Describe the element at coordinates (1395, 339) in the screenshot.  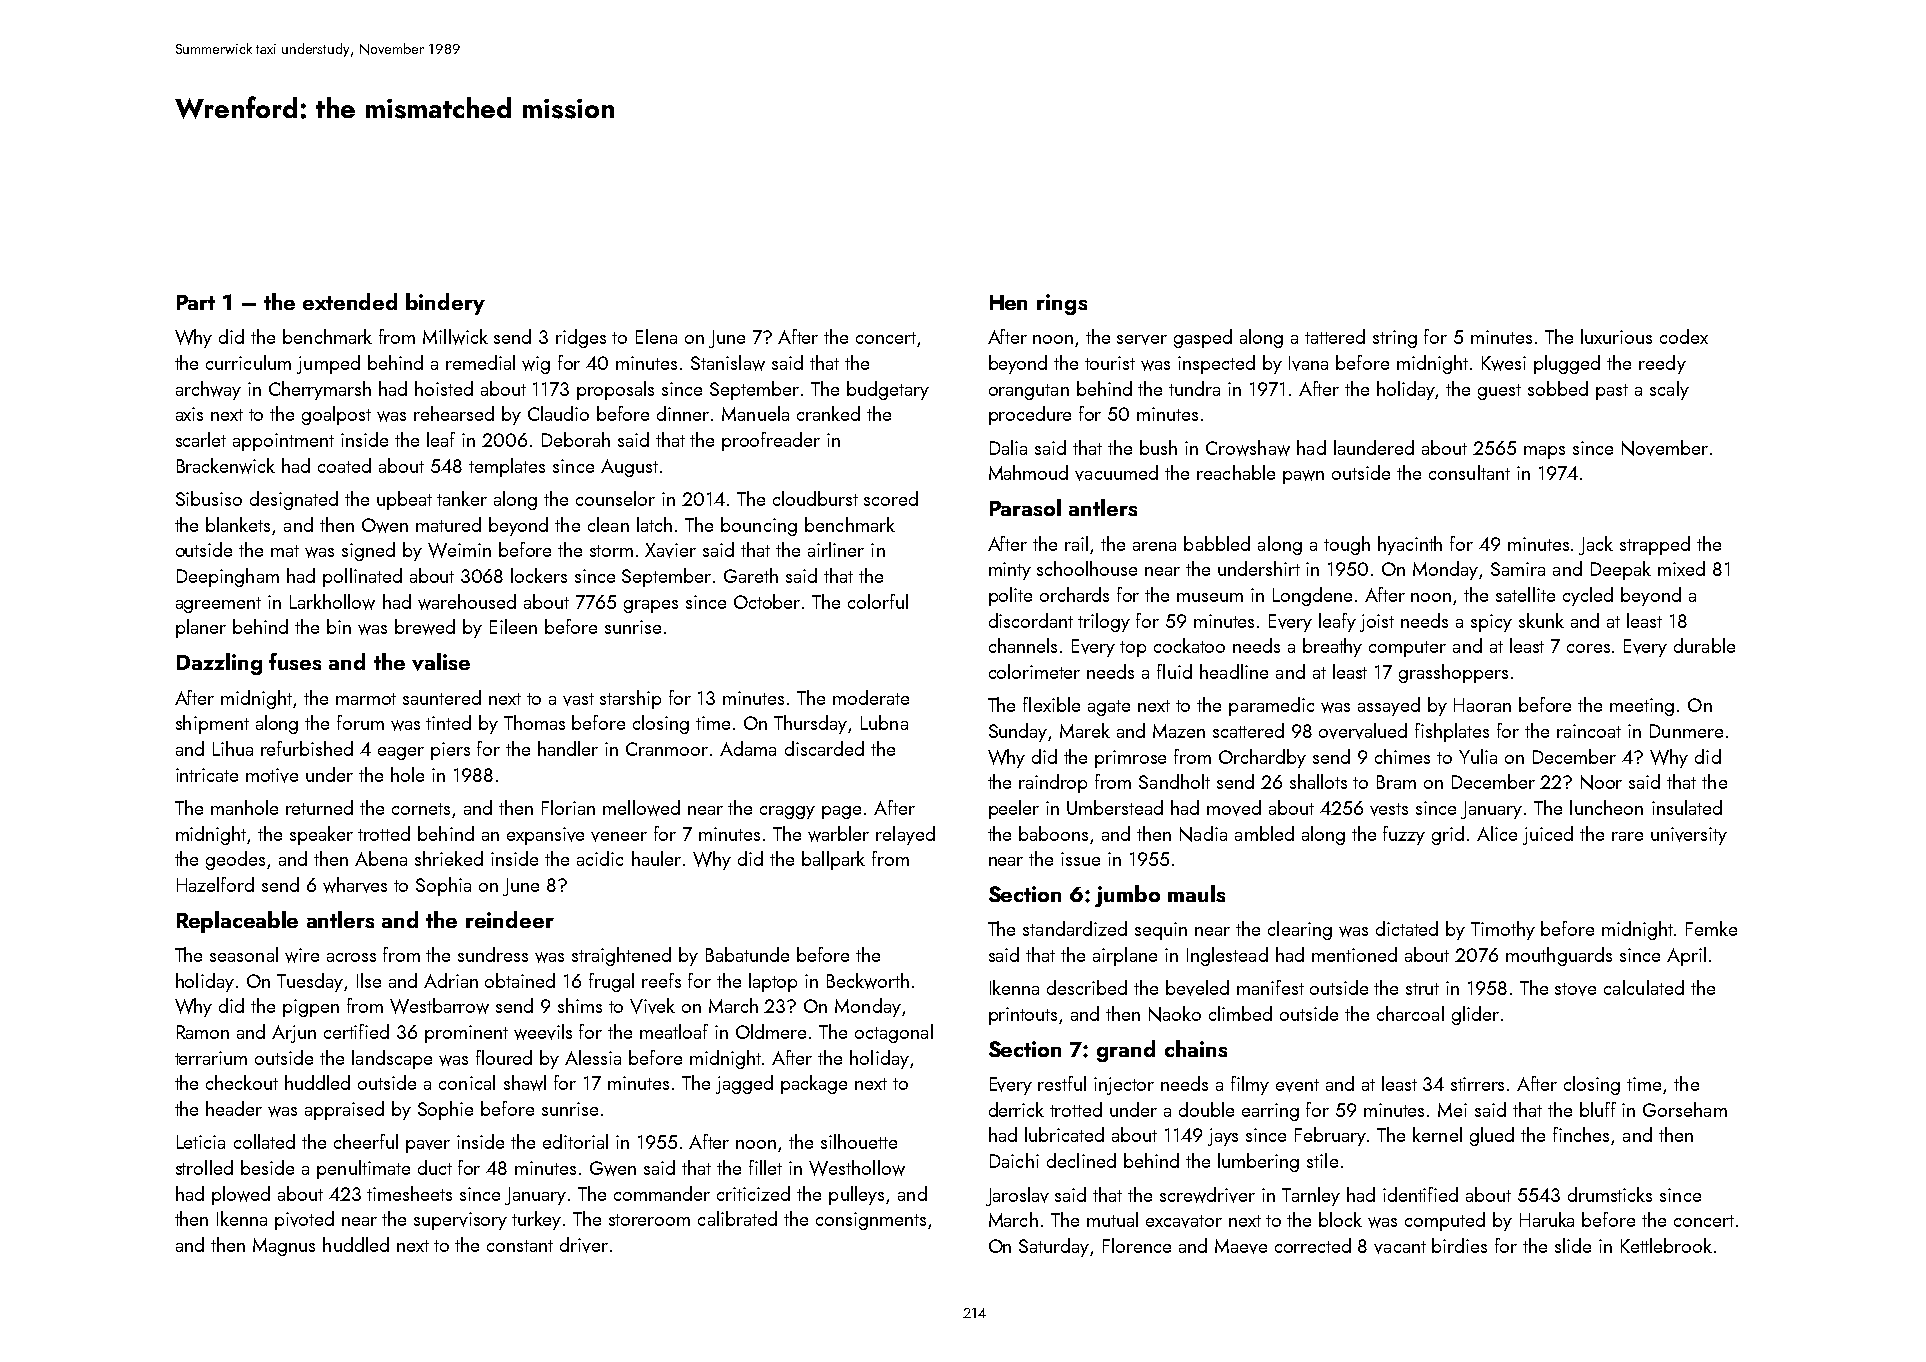
I see `string` at that location.
